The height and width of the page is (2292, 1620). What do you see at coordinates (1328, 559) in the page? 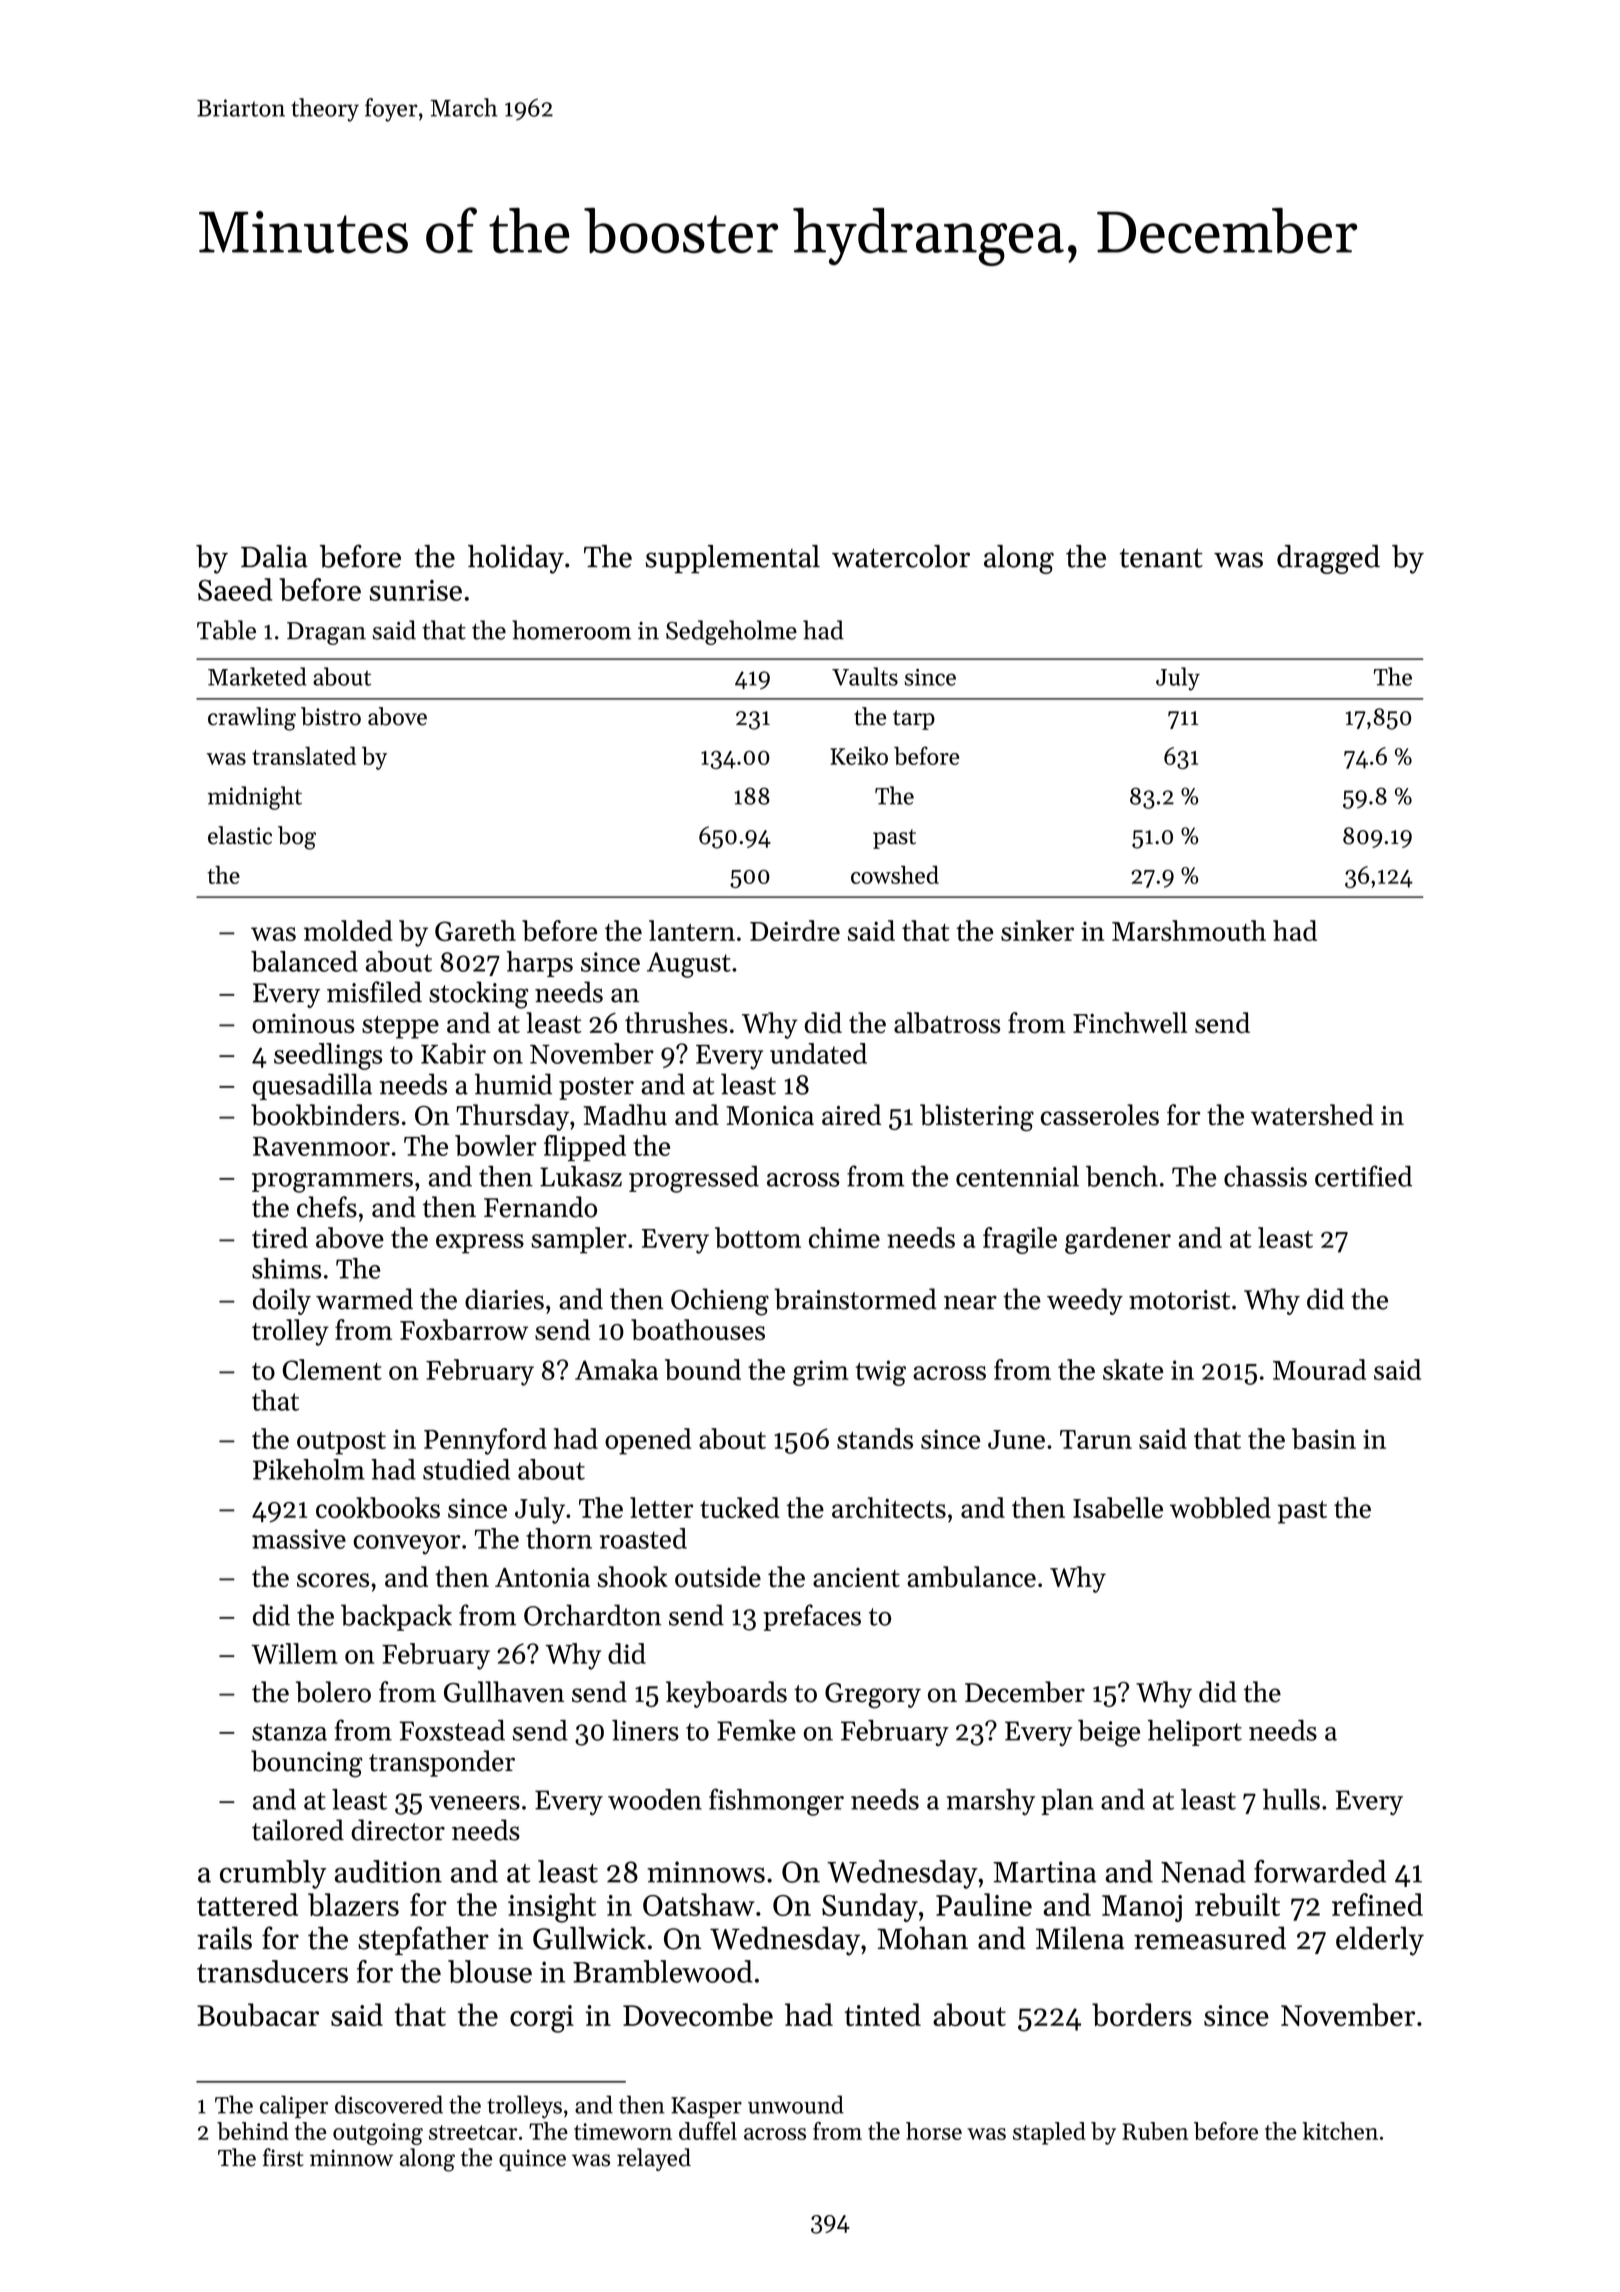
I see `dragged` at bounding box center [1328, 559].
